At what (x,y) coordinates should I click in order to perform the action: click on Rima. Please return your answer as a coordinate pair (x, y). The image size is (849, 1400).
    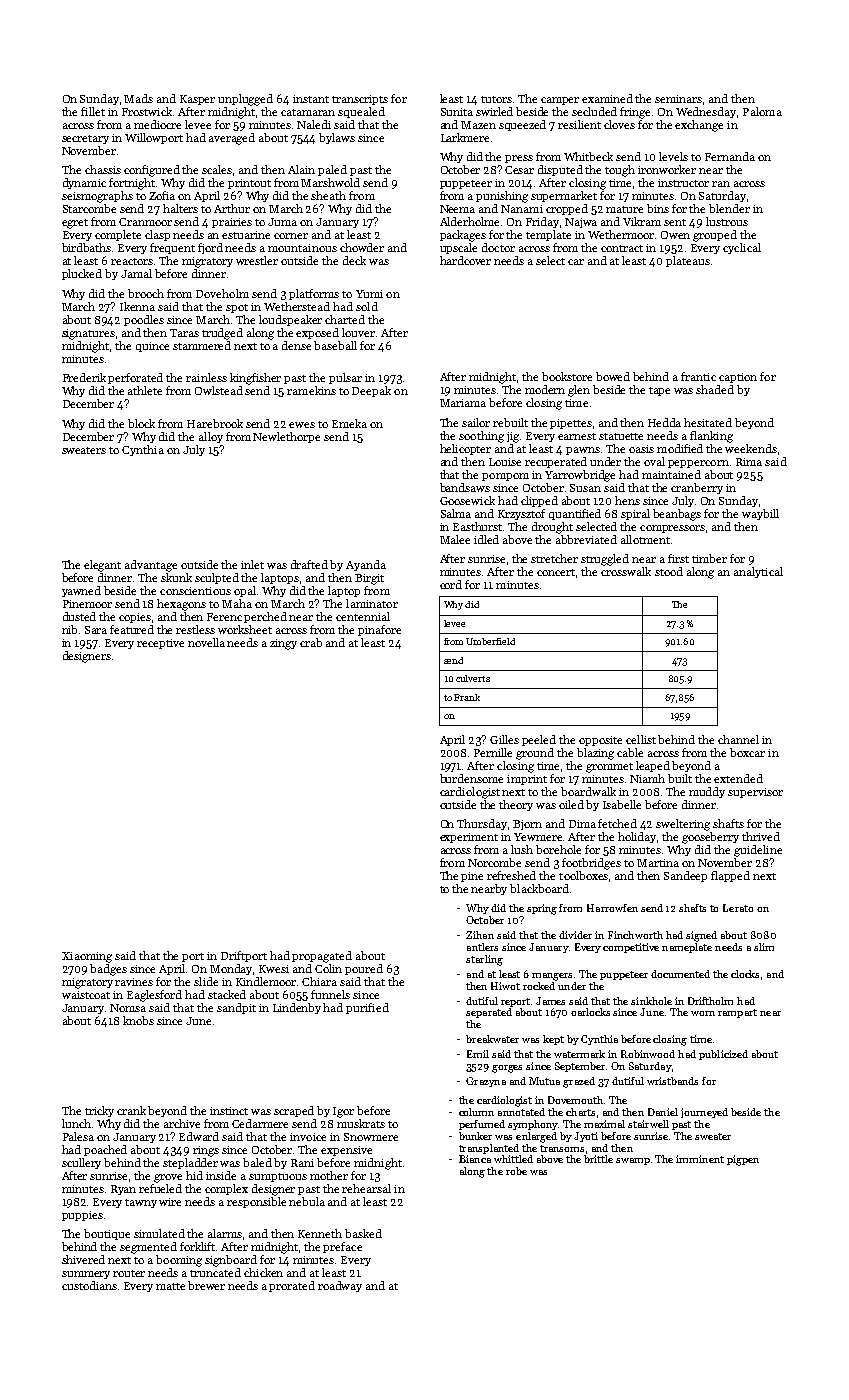
    Looking at the image, I should click on (749, 462).
